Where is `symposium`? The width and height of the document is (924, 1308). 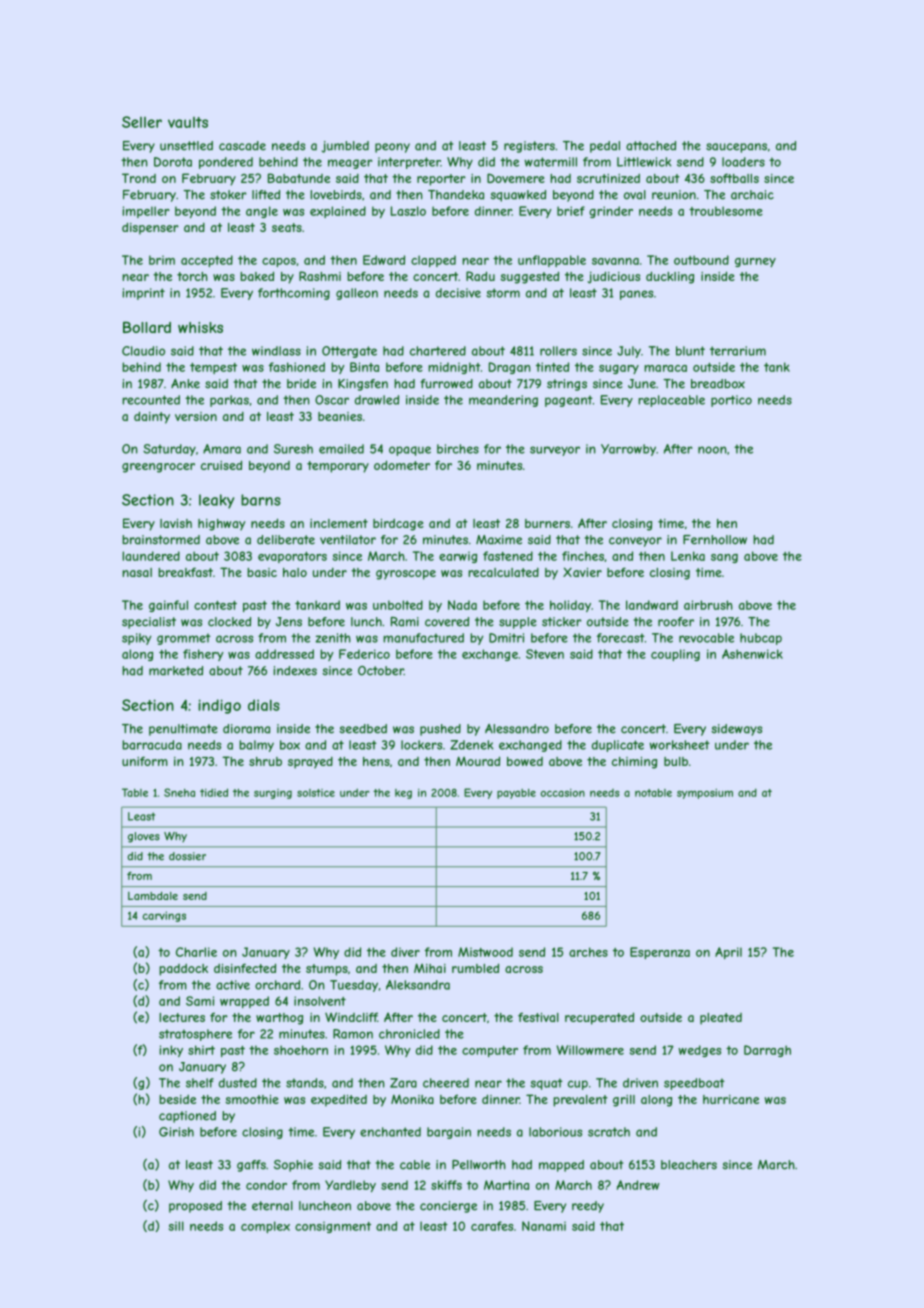 symposium is located at coordinates (705, 794).
